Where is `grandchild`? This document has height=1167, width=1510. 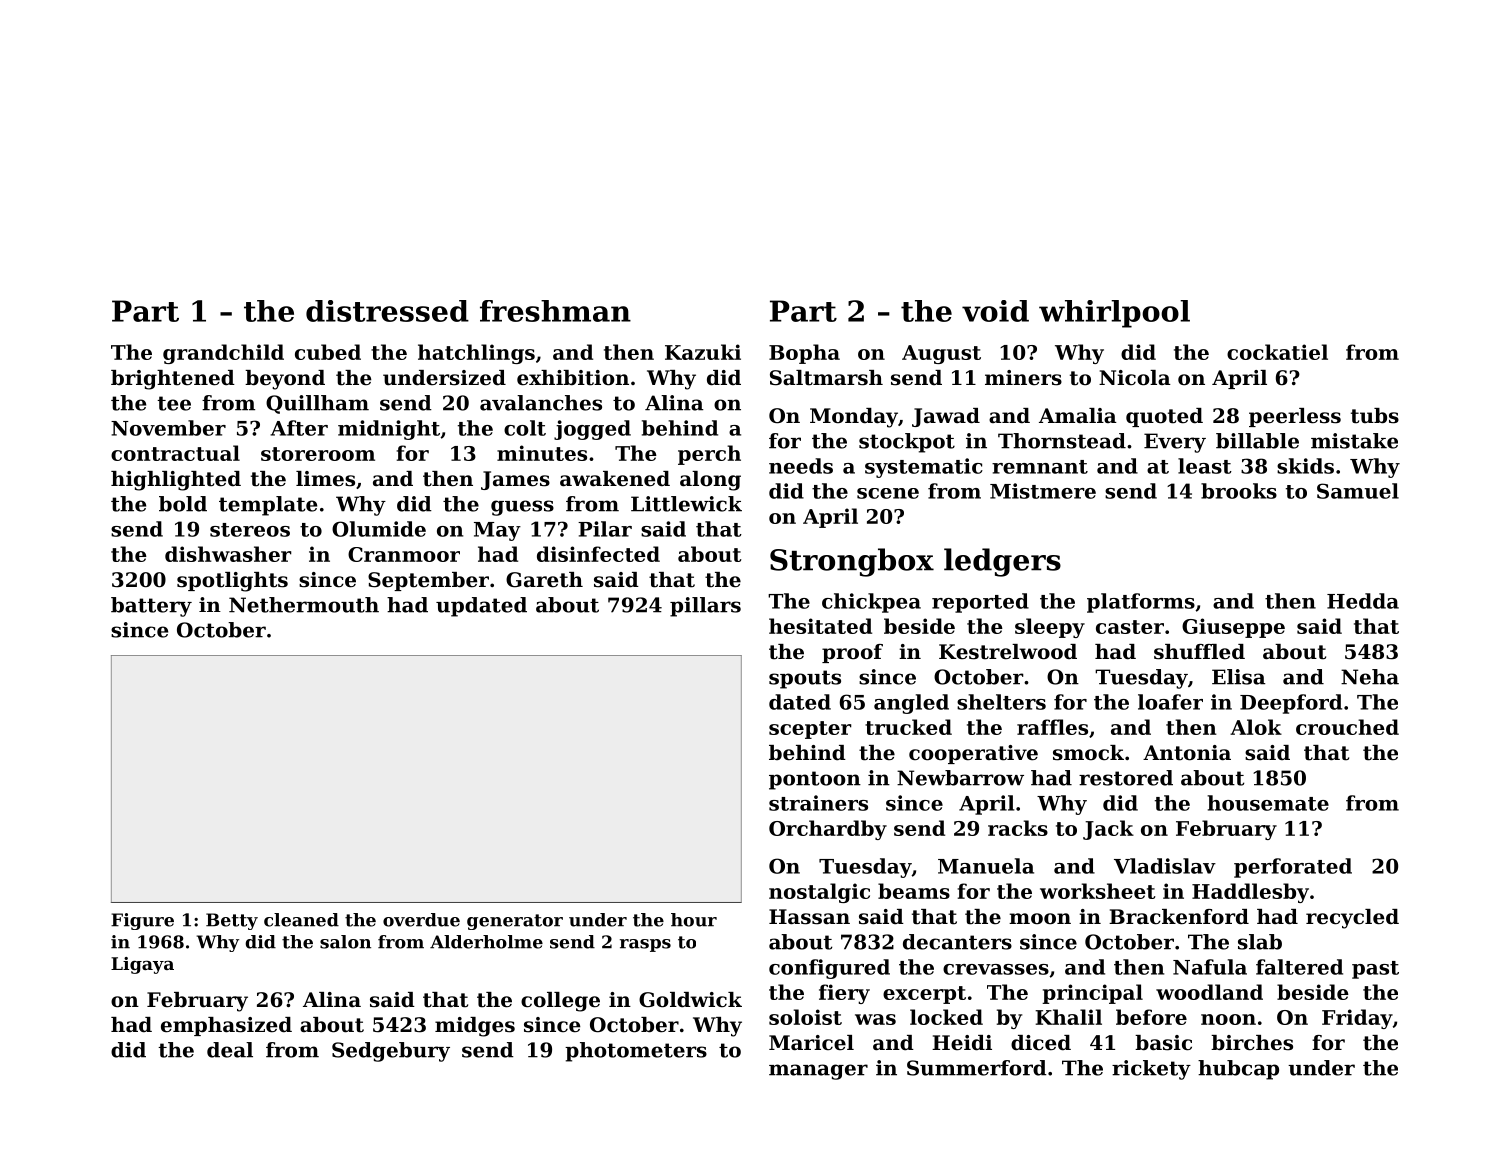 grandchild is located at coordinates (223, 354).
